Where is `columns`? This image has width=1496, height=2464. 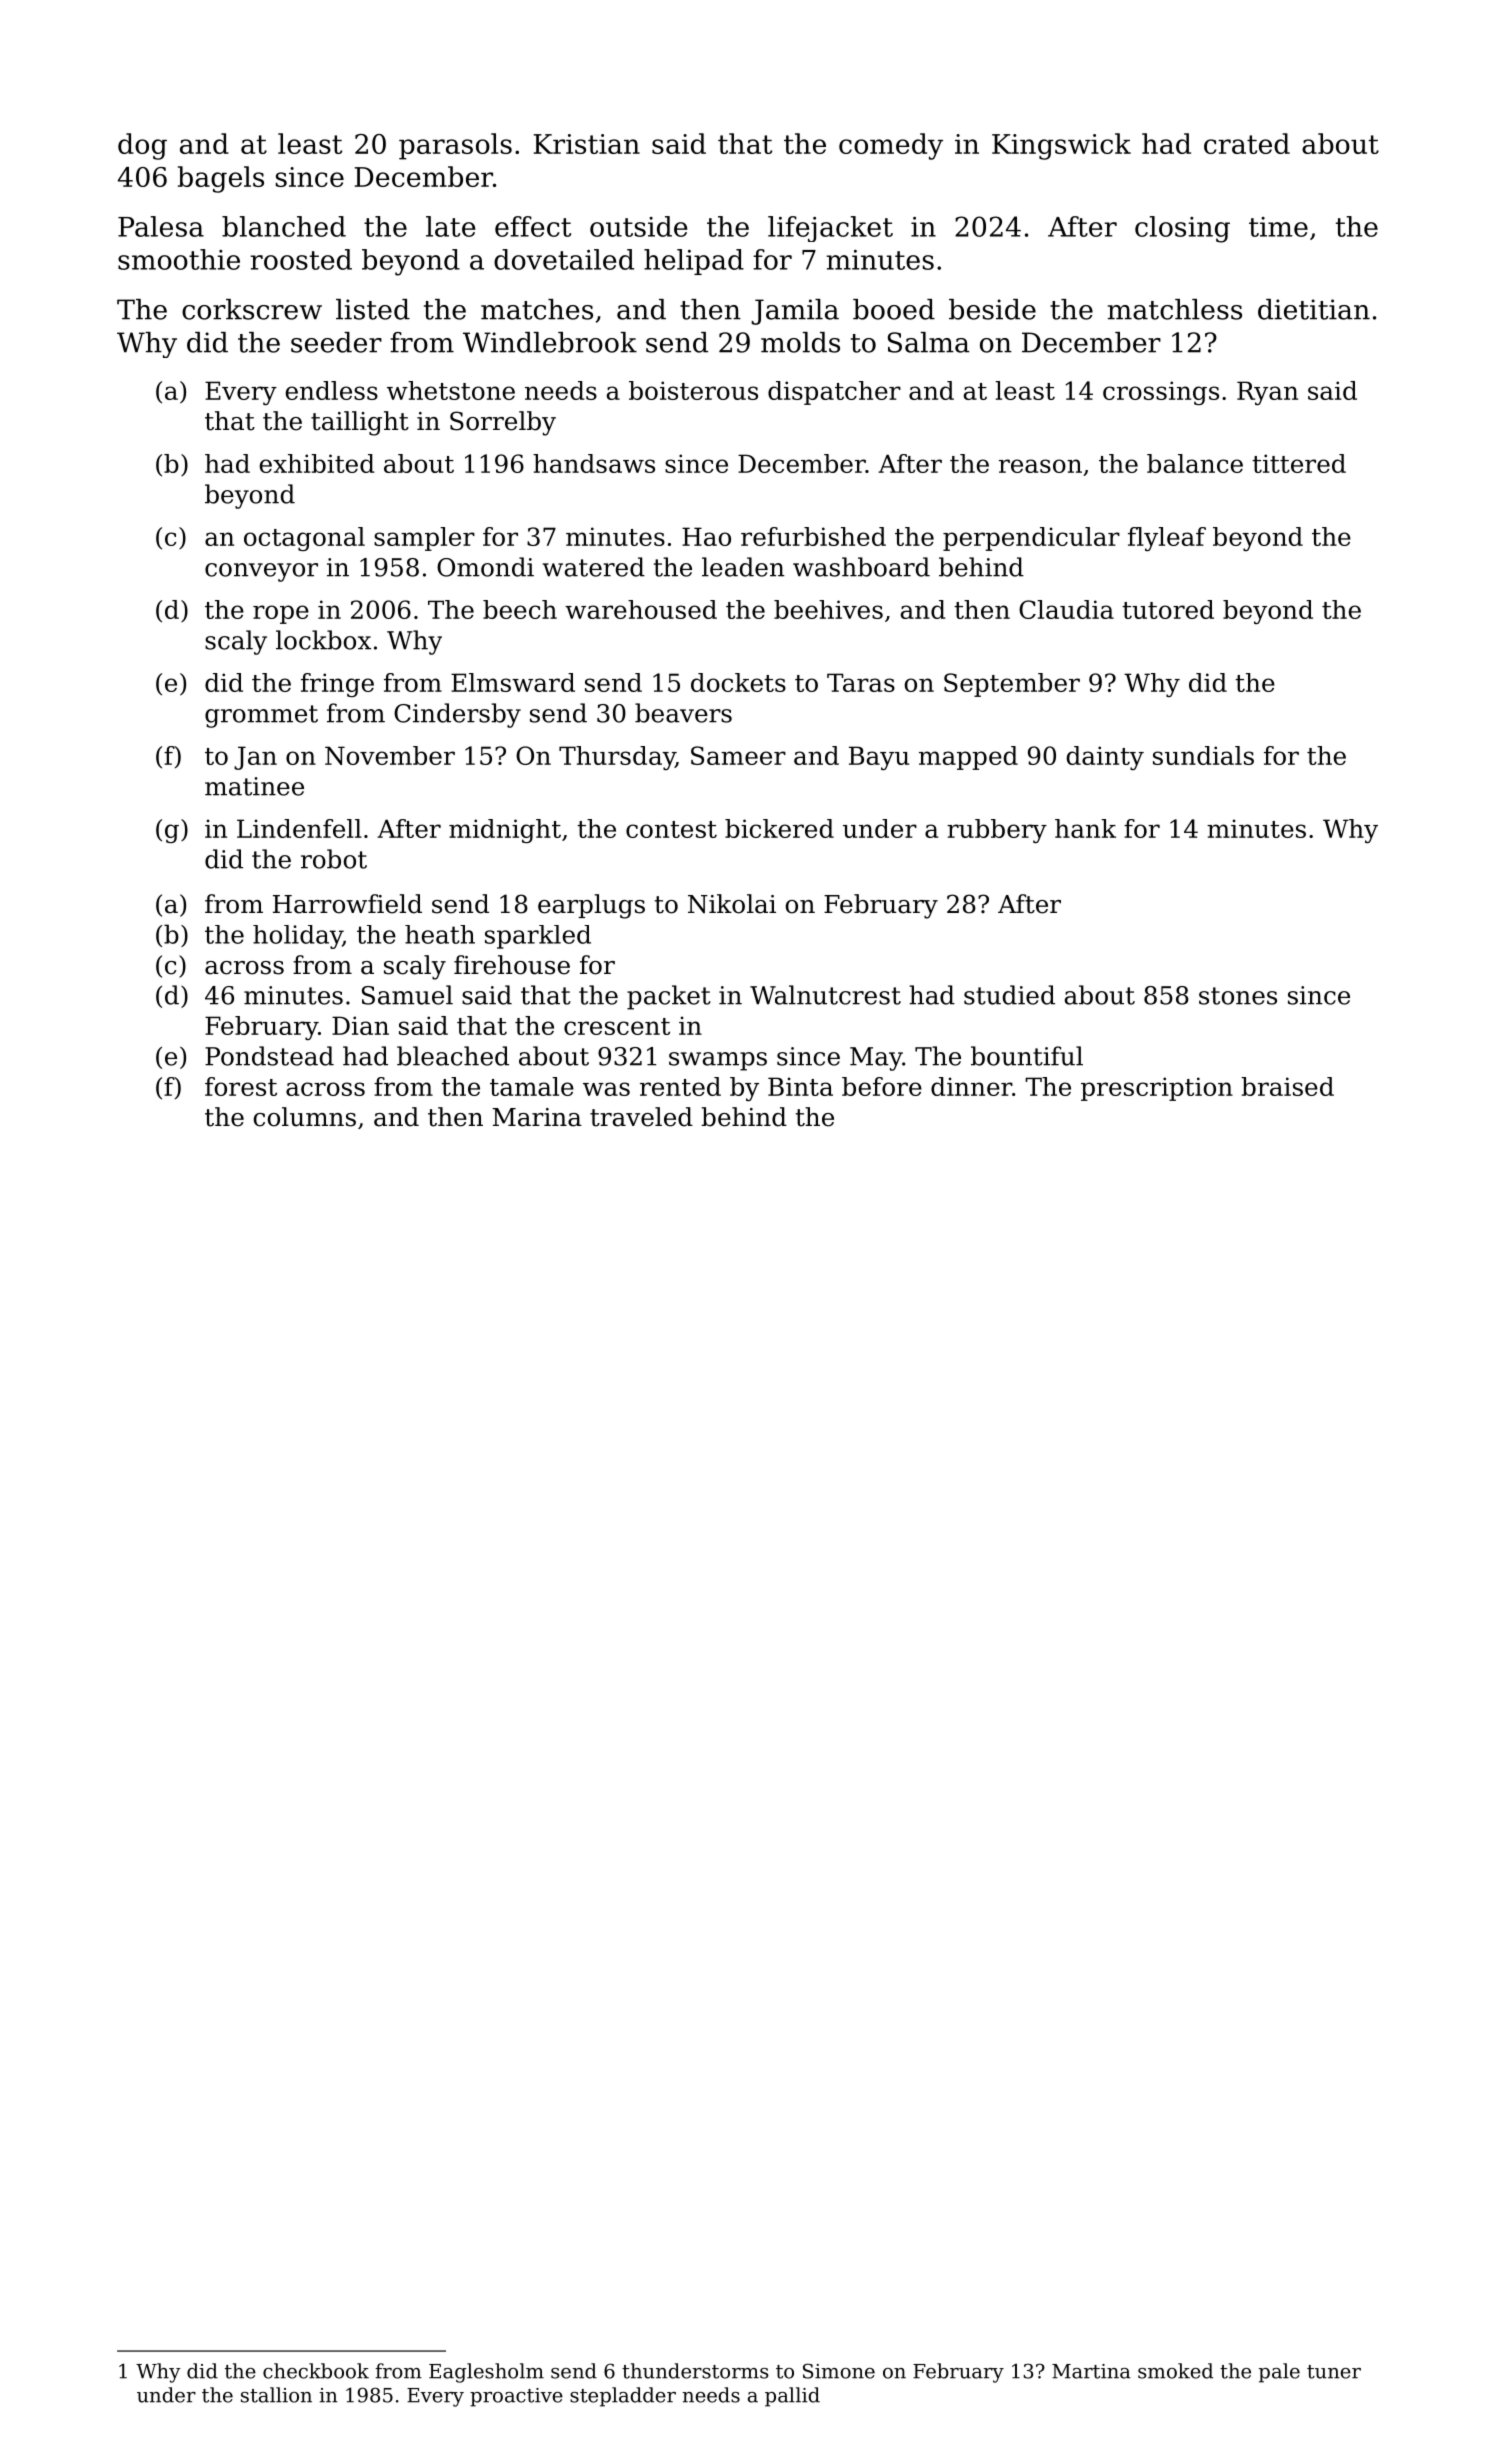 columns is located at coordinates (305, 1117).
